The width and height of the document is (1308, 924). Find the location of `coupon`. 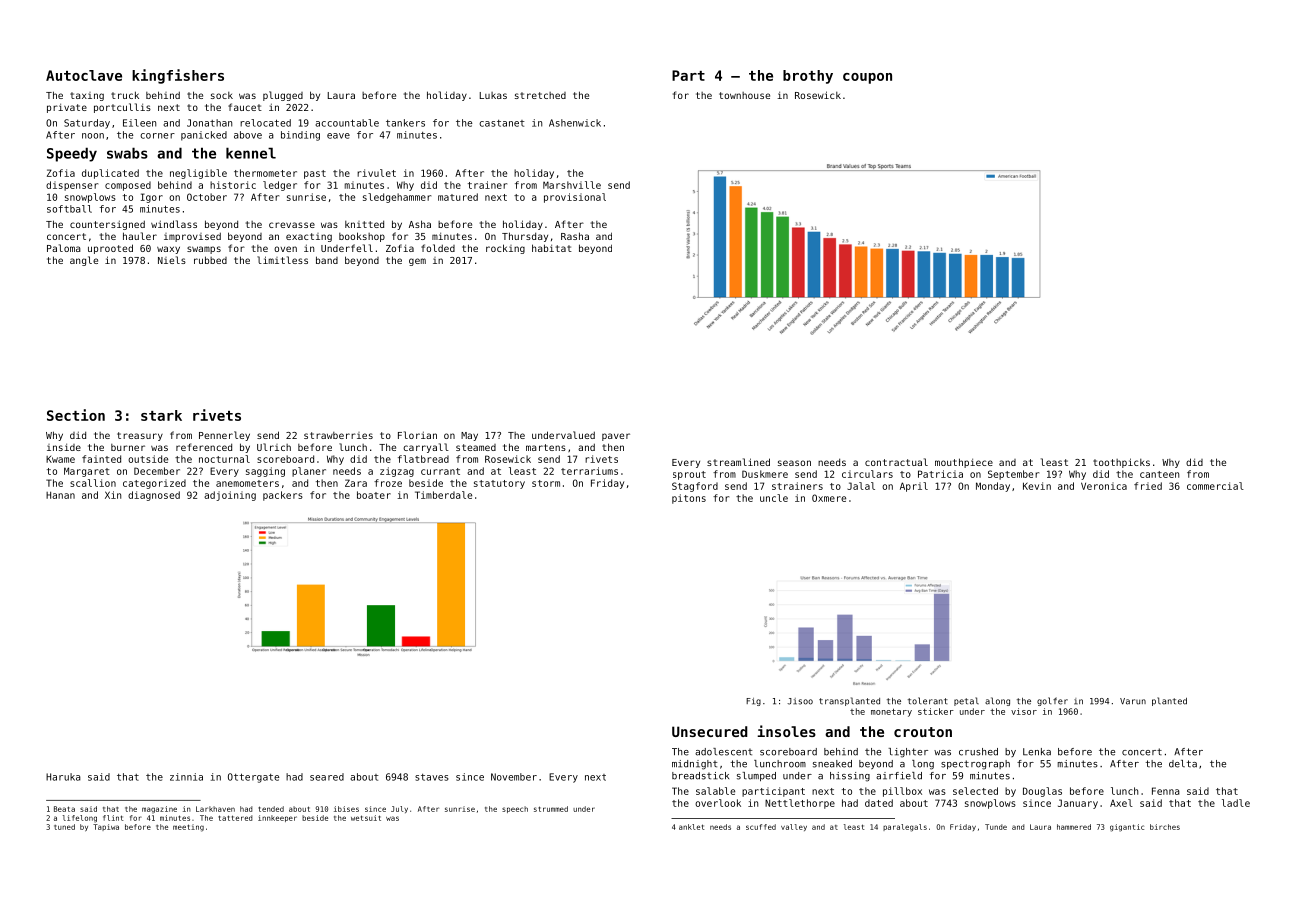

coupon is located at coordinates (867, 78).
